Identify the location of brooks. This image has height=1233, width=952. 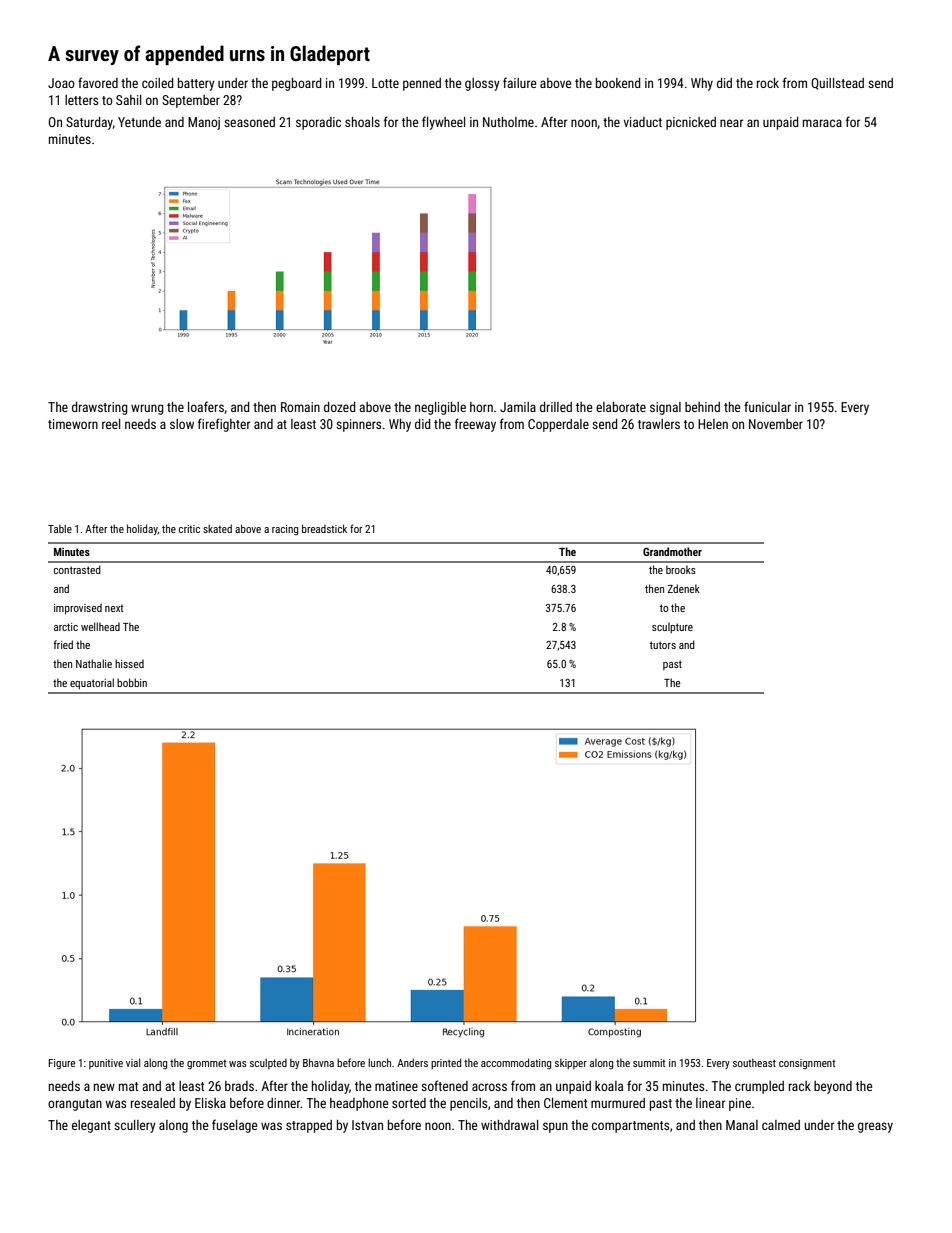
(681, 569).
